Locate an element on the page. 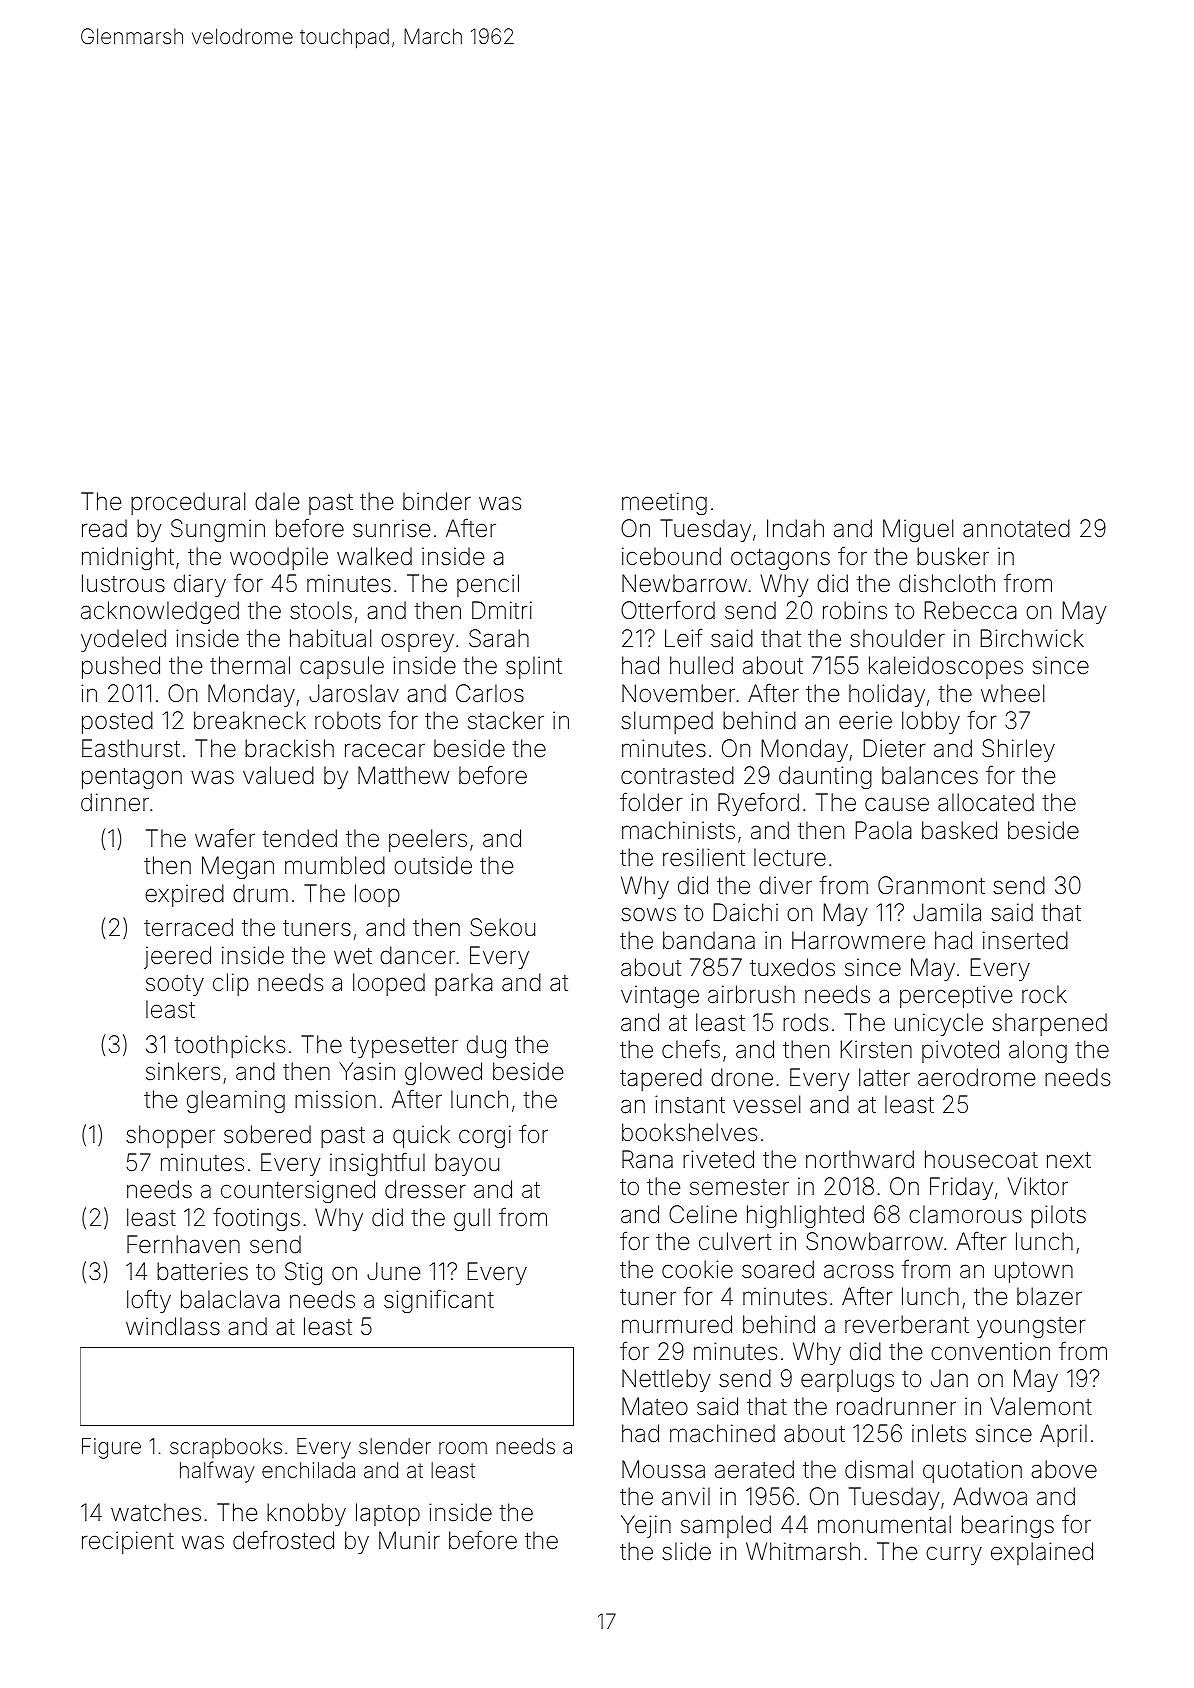 Image resolution: width=1194 pixels, height=1688 pixels. Fernhaven is located at coordinates (183, 1244).
